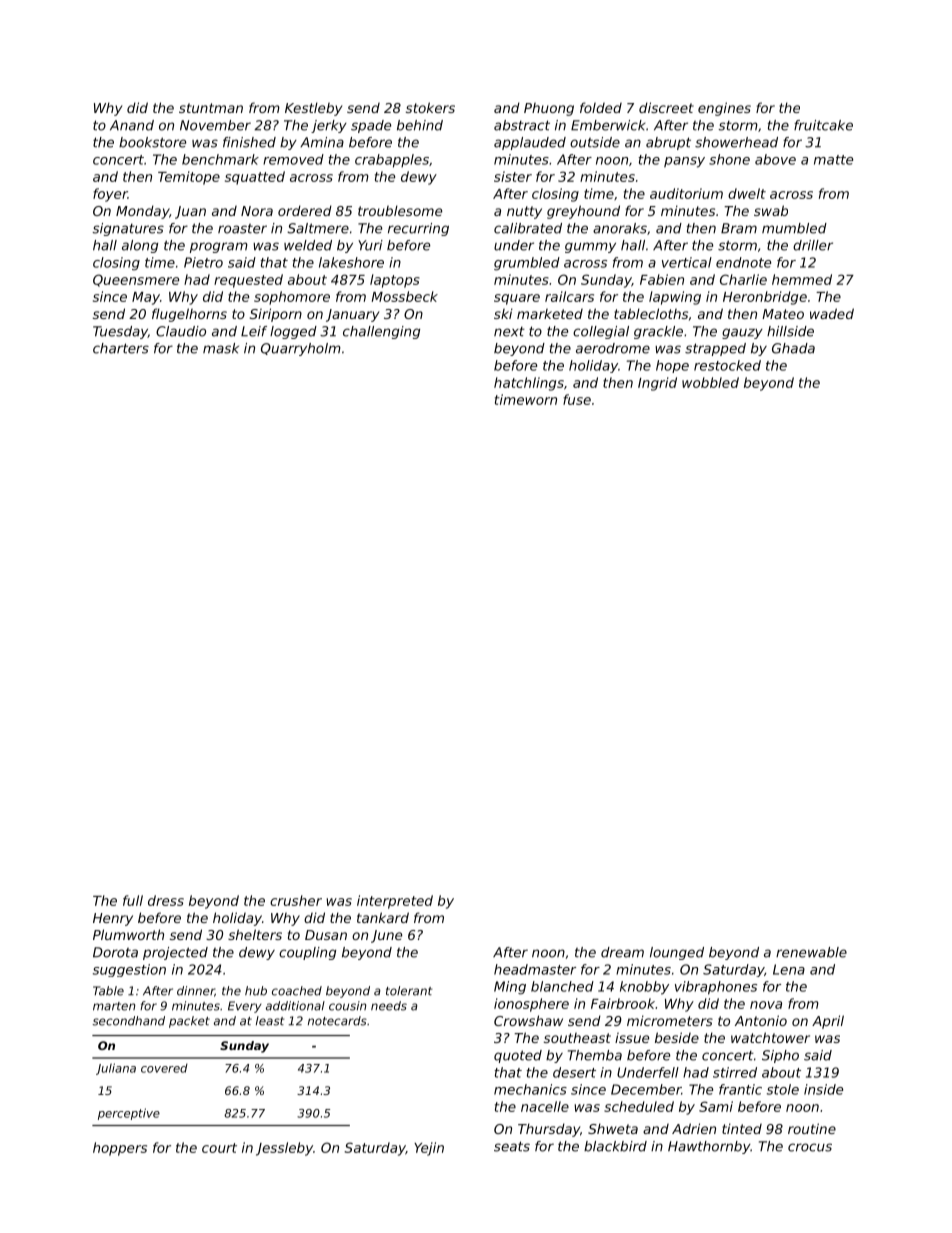 The width and height of the screenshot is (952, 1233). I want to click on interpreted, so click(395, 902).
